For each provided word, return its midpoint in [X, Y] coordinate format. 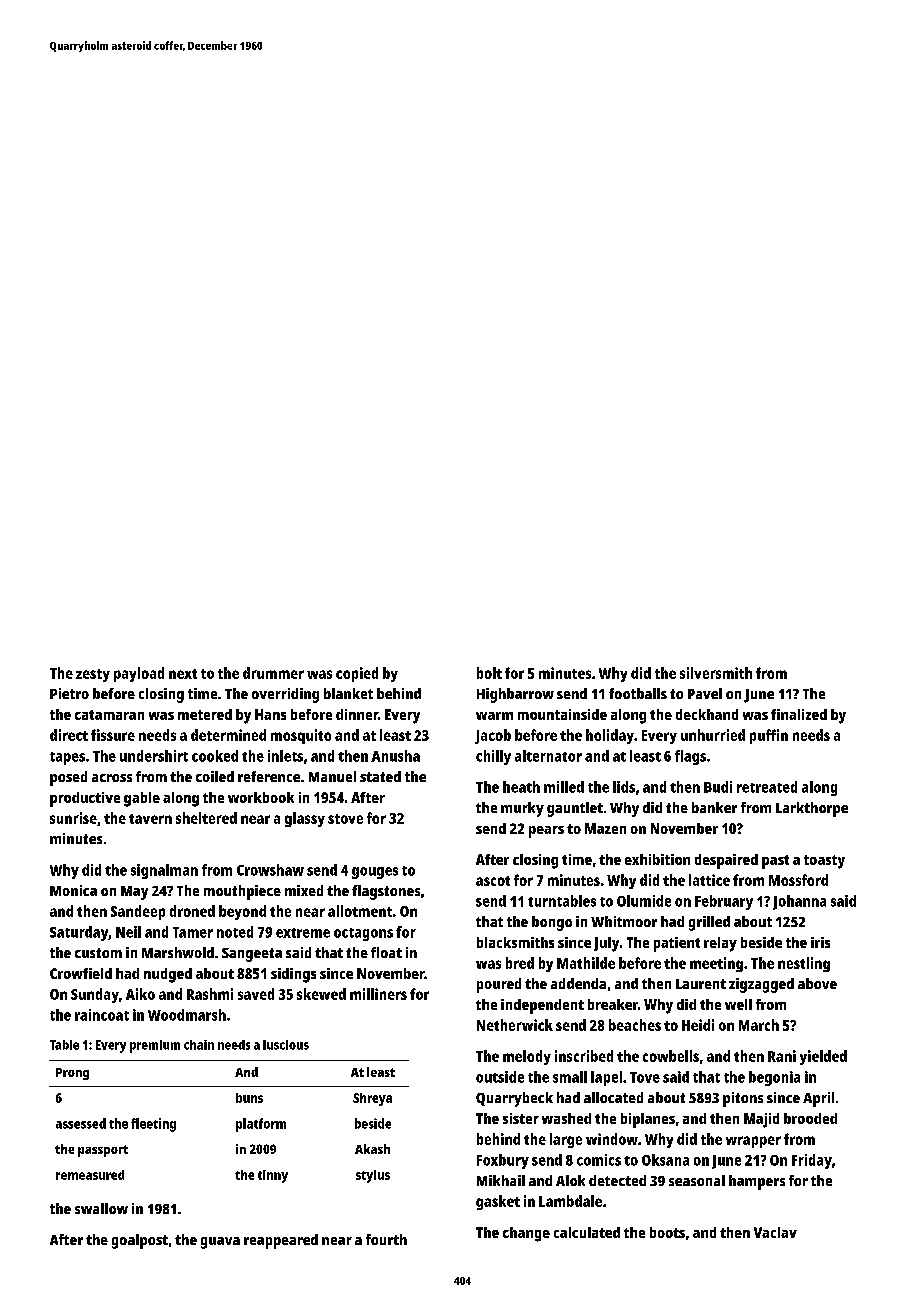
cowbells [671, 1056]
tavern [150, 819]
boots [667, 1232]
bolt [489, 673]
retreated [767, 787]
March [759, 1025]
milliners [378, 994]
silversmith [716, 673]
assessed [81, 1123]
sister [521, 1118]
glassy [305, 819]
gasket [498, 1202]
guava [220, 1243]
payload [139, 674]
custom [98, 953]
